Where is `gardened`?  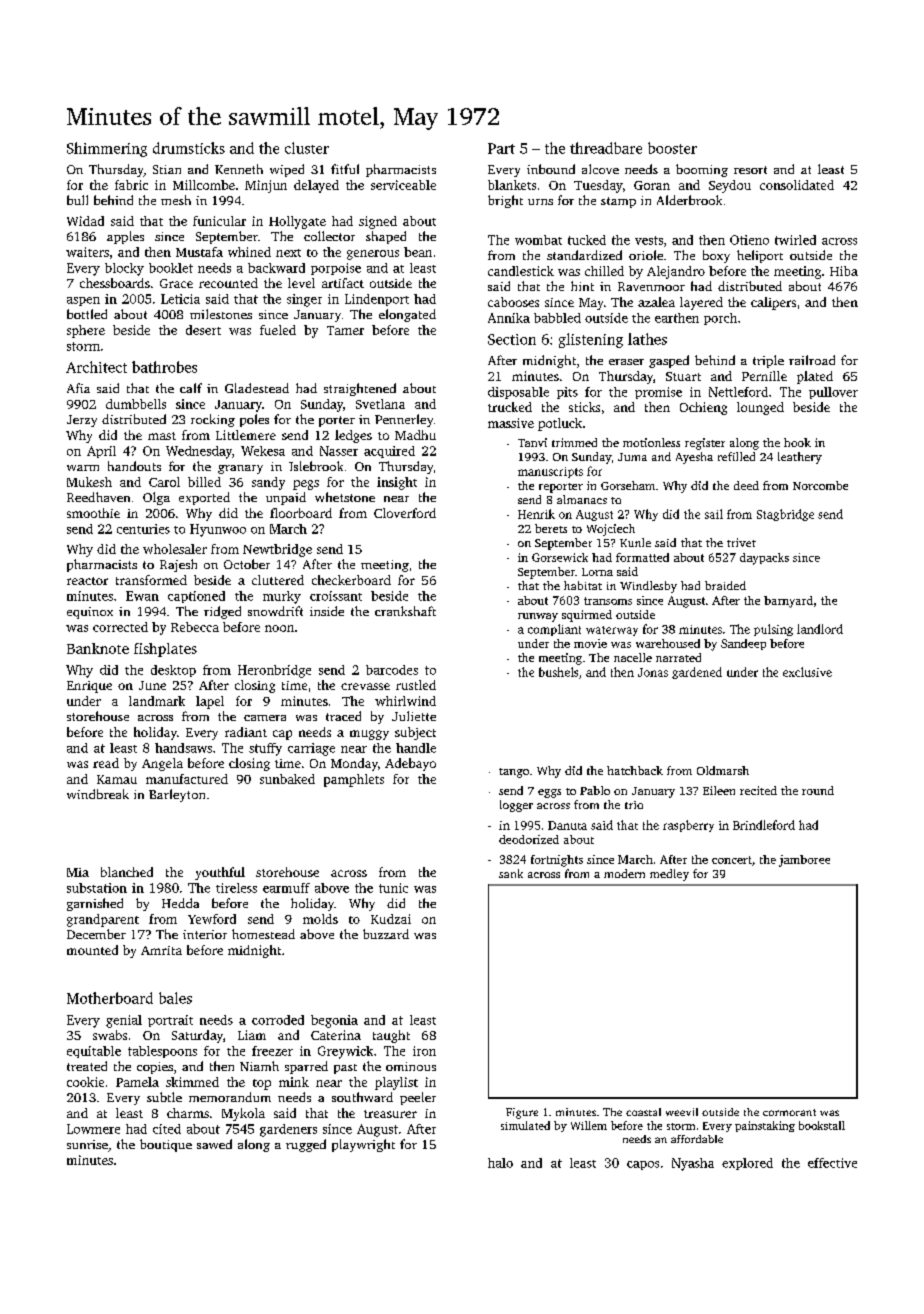
gardened is located at coordinates (697, 673).
